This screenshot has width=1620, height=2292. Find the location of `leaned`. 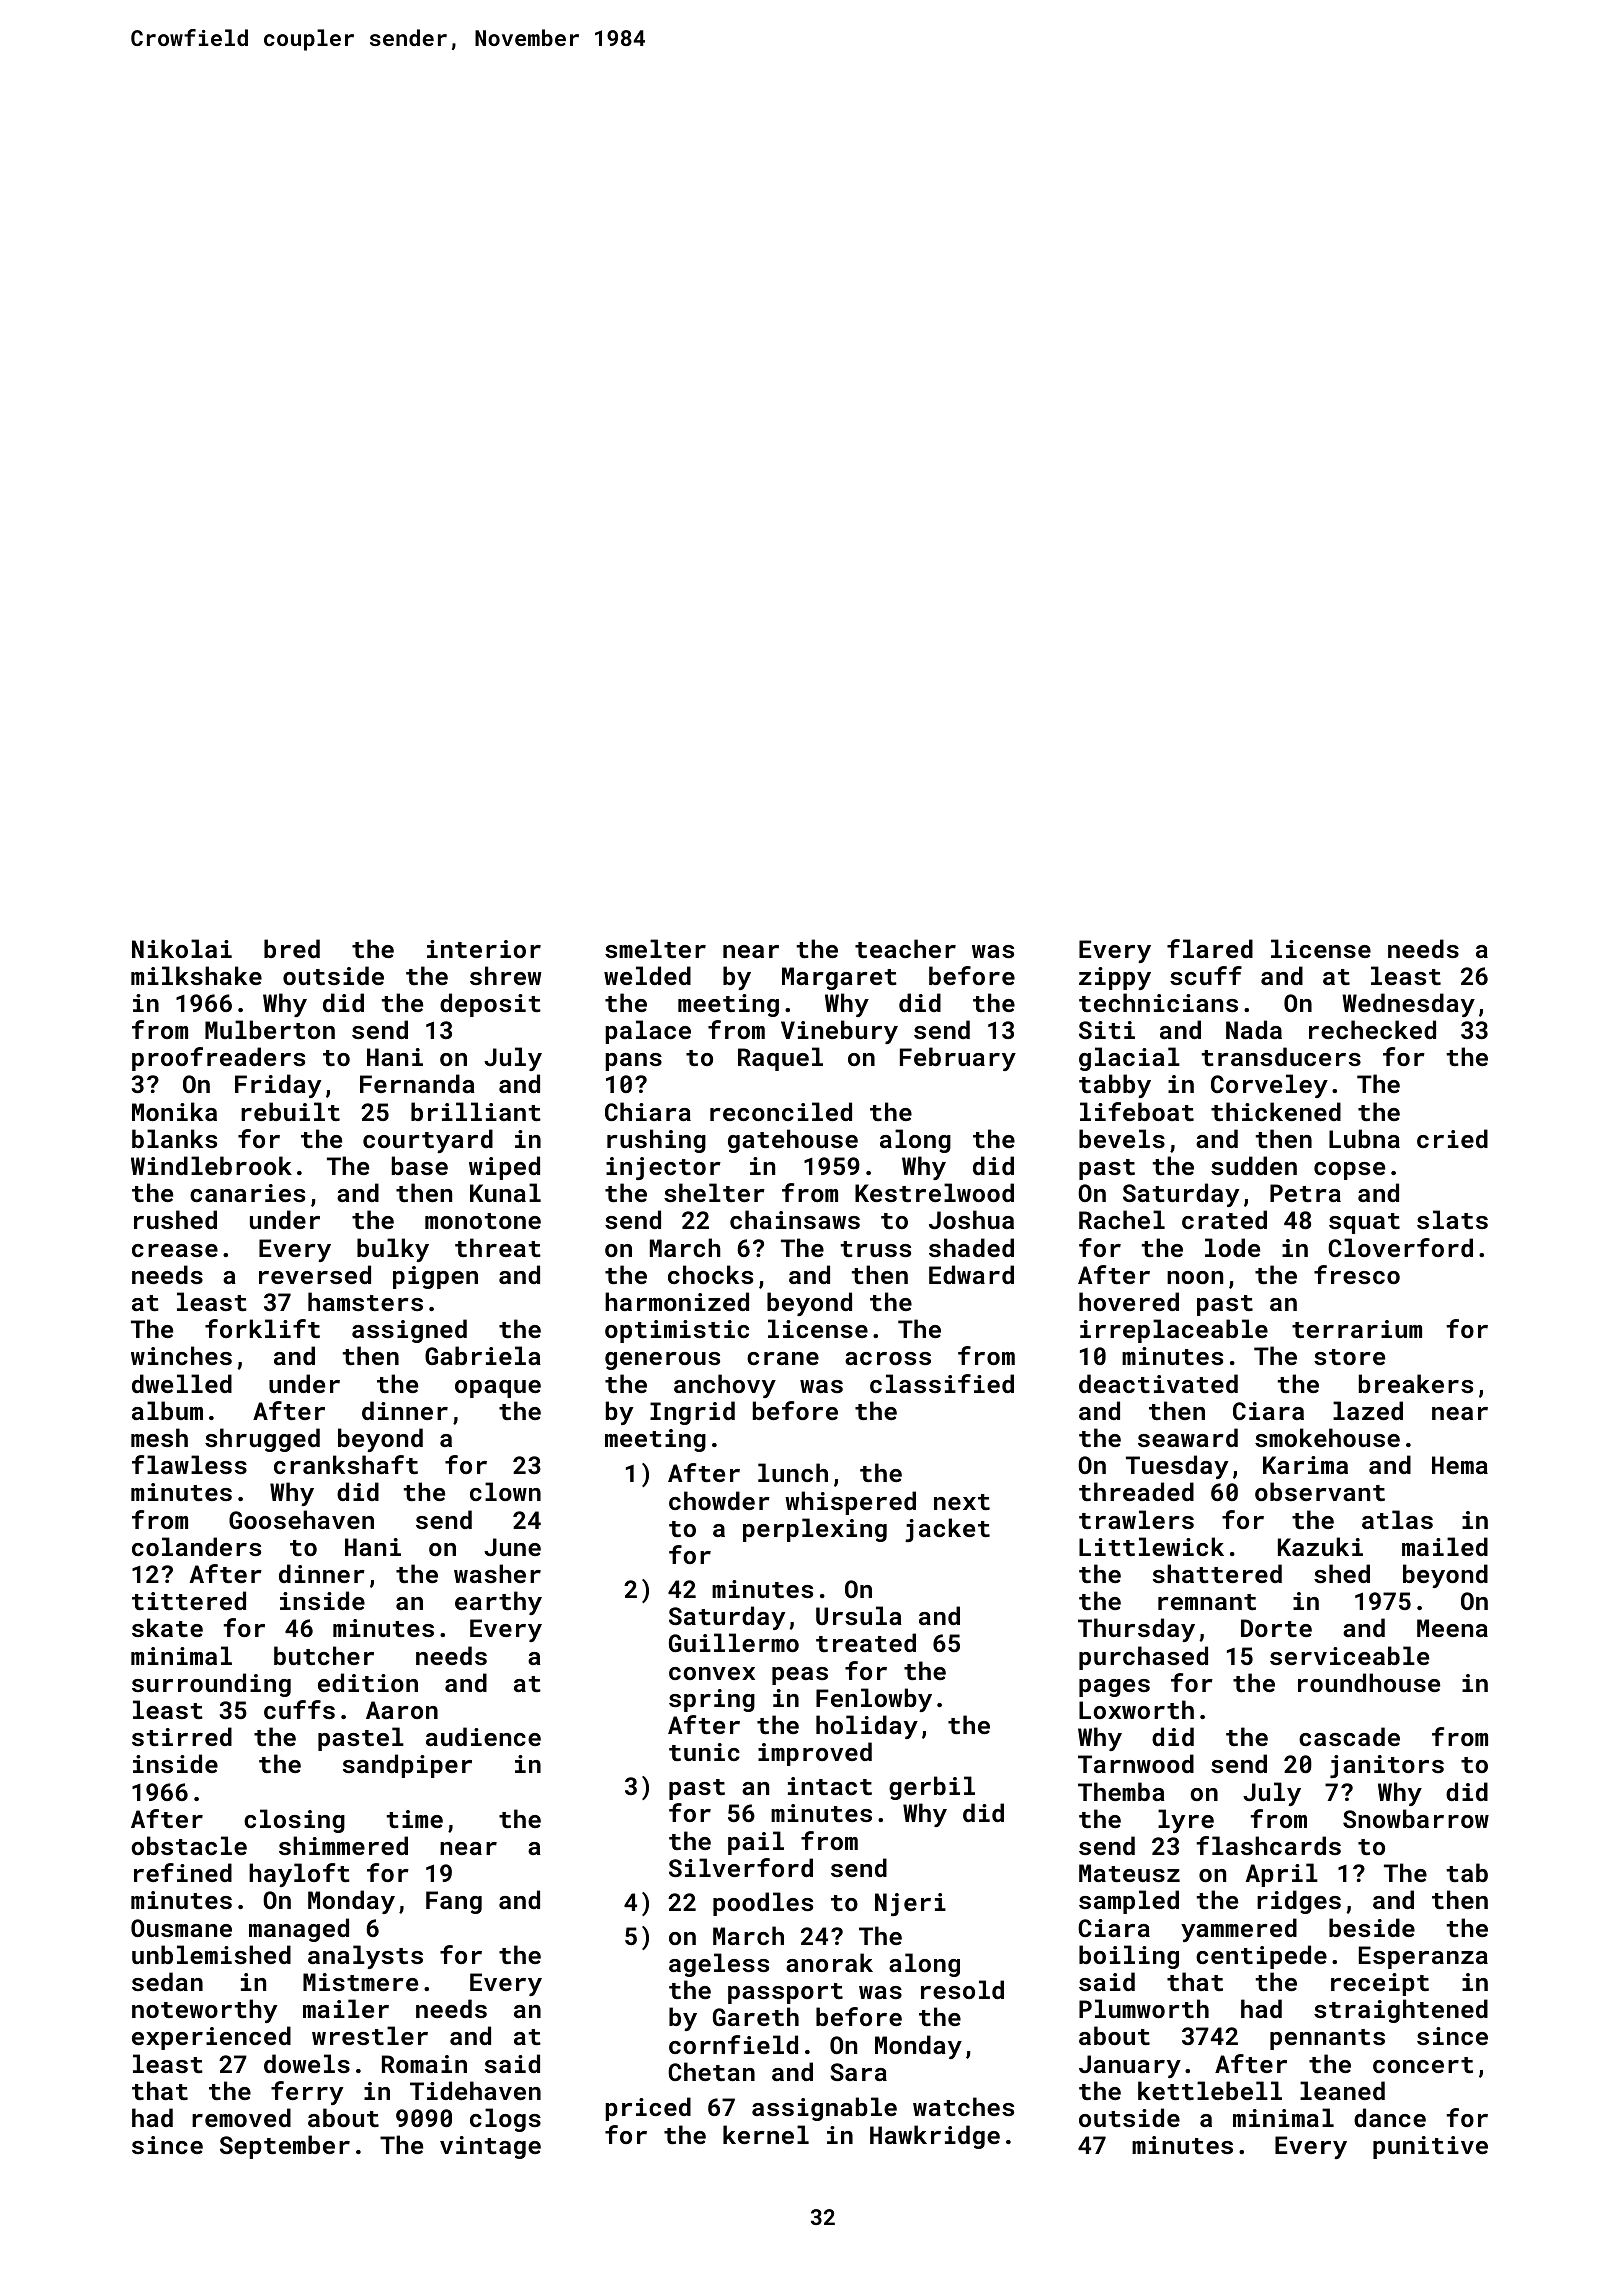

leaned is located at coordinates (1342, 2090).
